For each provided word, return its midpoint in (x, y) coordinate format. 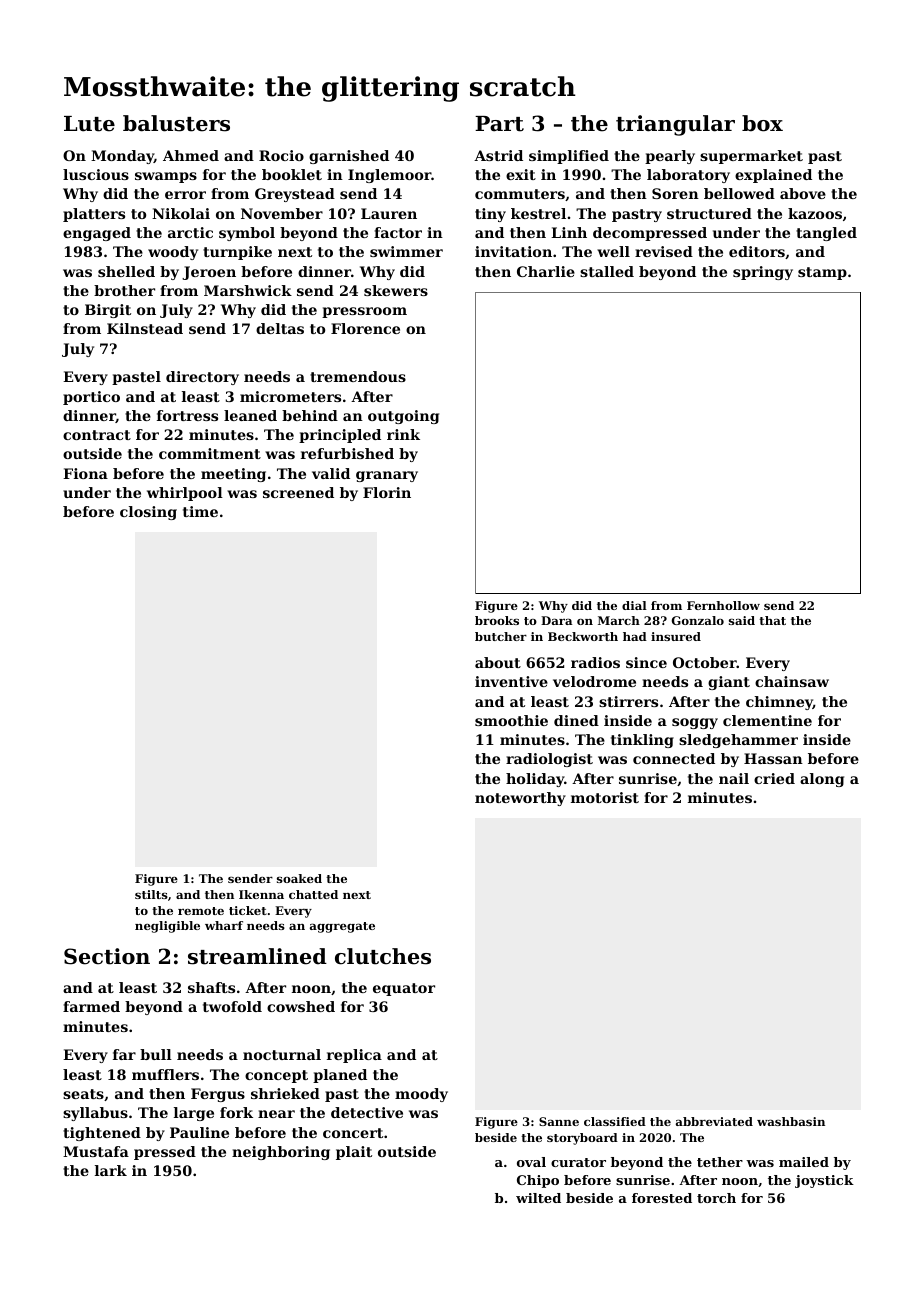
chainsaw (792, 681)
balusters (176, 123)
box (762, 123)
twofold (232, 1006)
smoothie (511, 720)
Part (499, 124)
